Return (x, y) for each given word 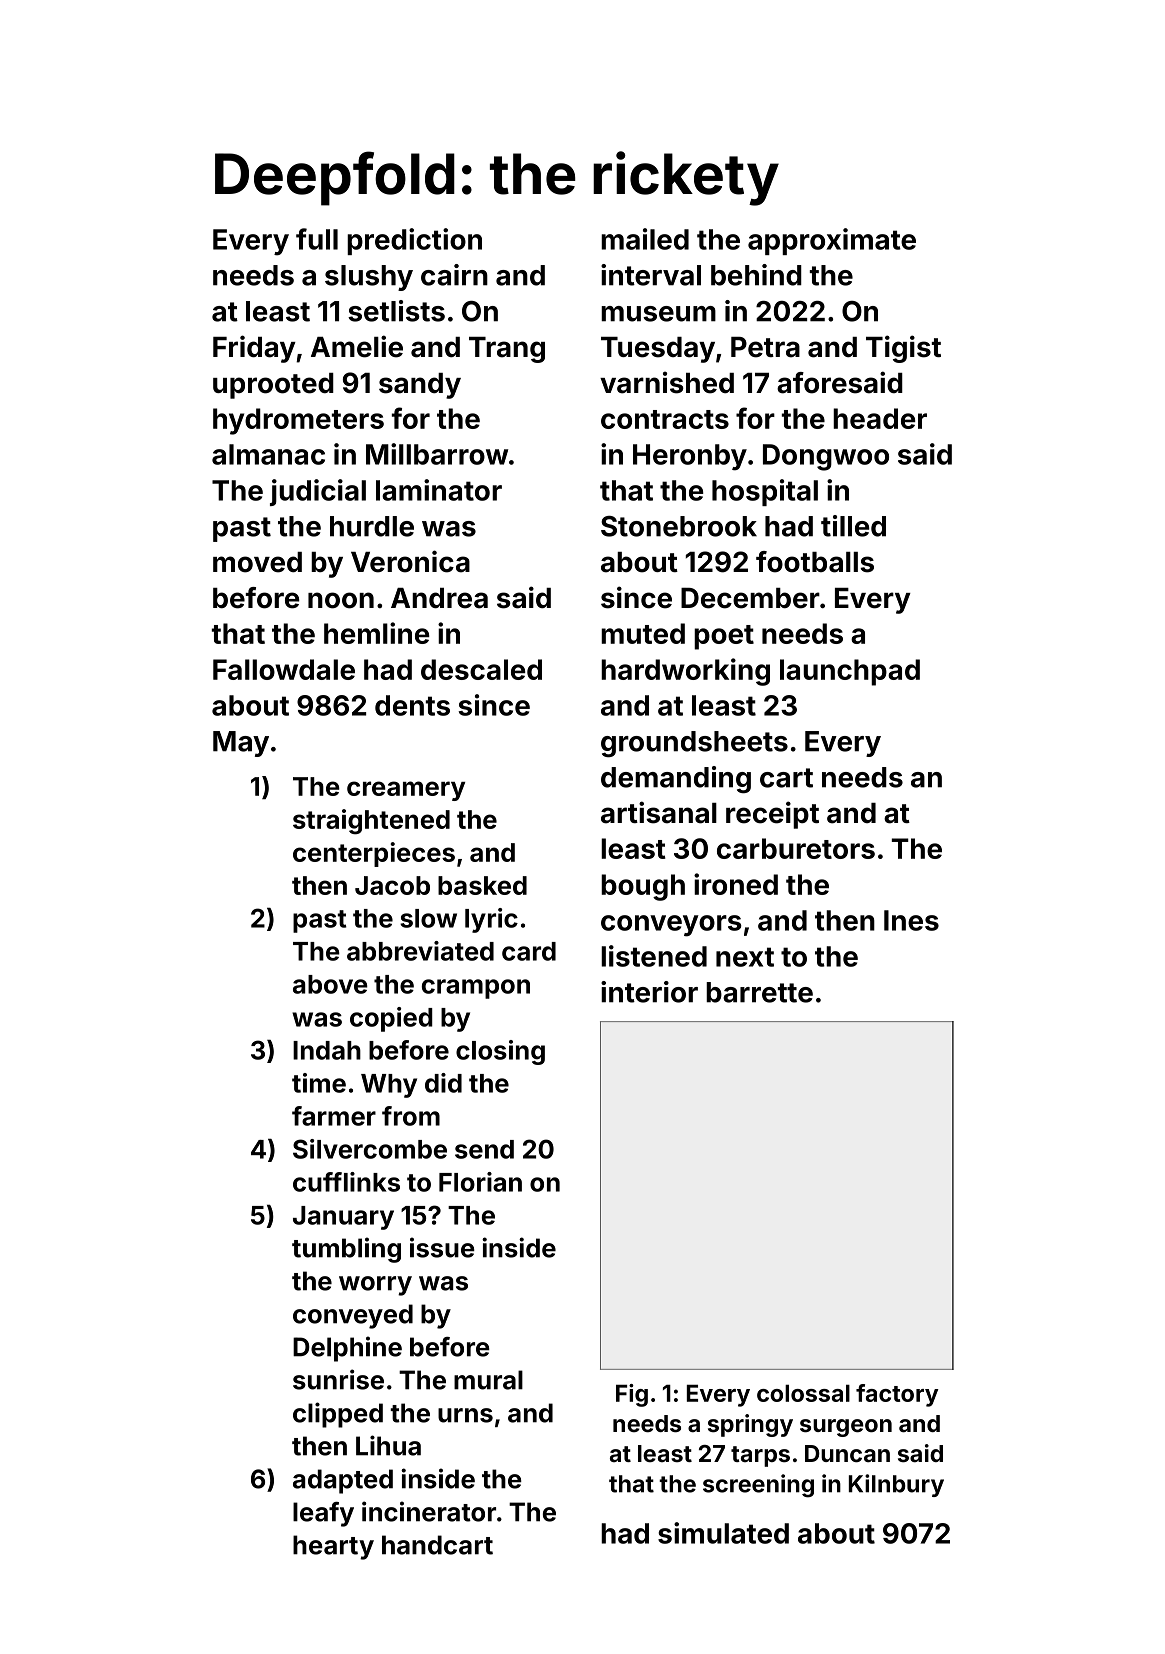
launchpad (850, 672)
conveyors (671, 926)
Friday (254, 349)
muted (643, 633)
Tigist (903, 349)
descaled (481, 669)
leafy (323, 1514)
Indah (327, 1050)
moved (257, 562)
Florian (480, 1182)
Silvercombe (370, 1149)
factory (897, 1395)
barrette (759, 992)
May (241, 744)
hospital (765, 492)
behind (756, 275)
